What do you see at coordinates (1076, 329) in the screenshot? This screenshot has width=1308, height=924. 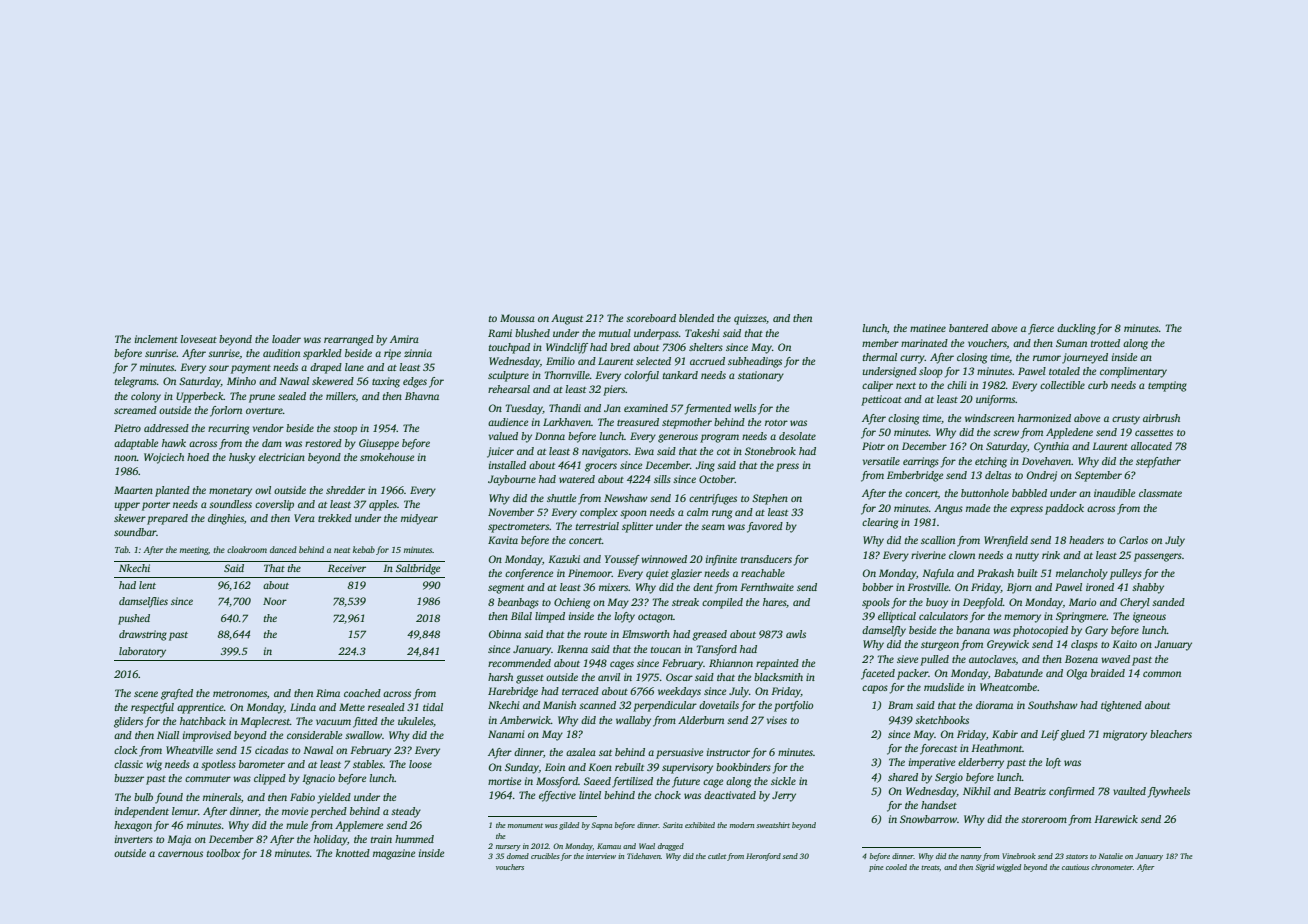 I see `duckling` at bounding box center [1076, 329].
